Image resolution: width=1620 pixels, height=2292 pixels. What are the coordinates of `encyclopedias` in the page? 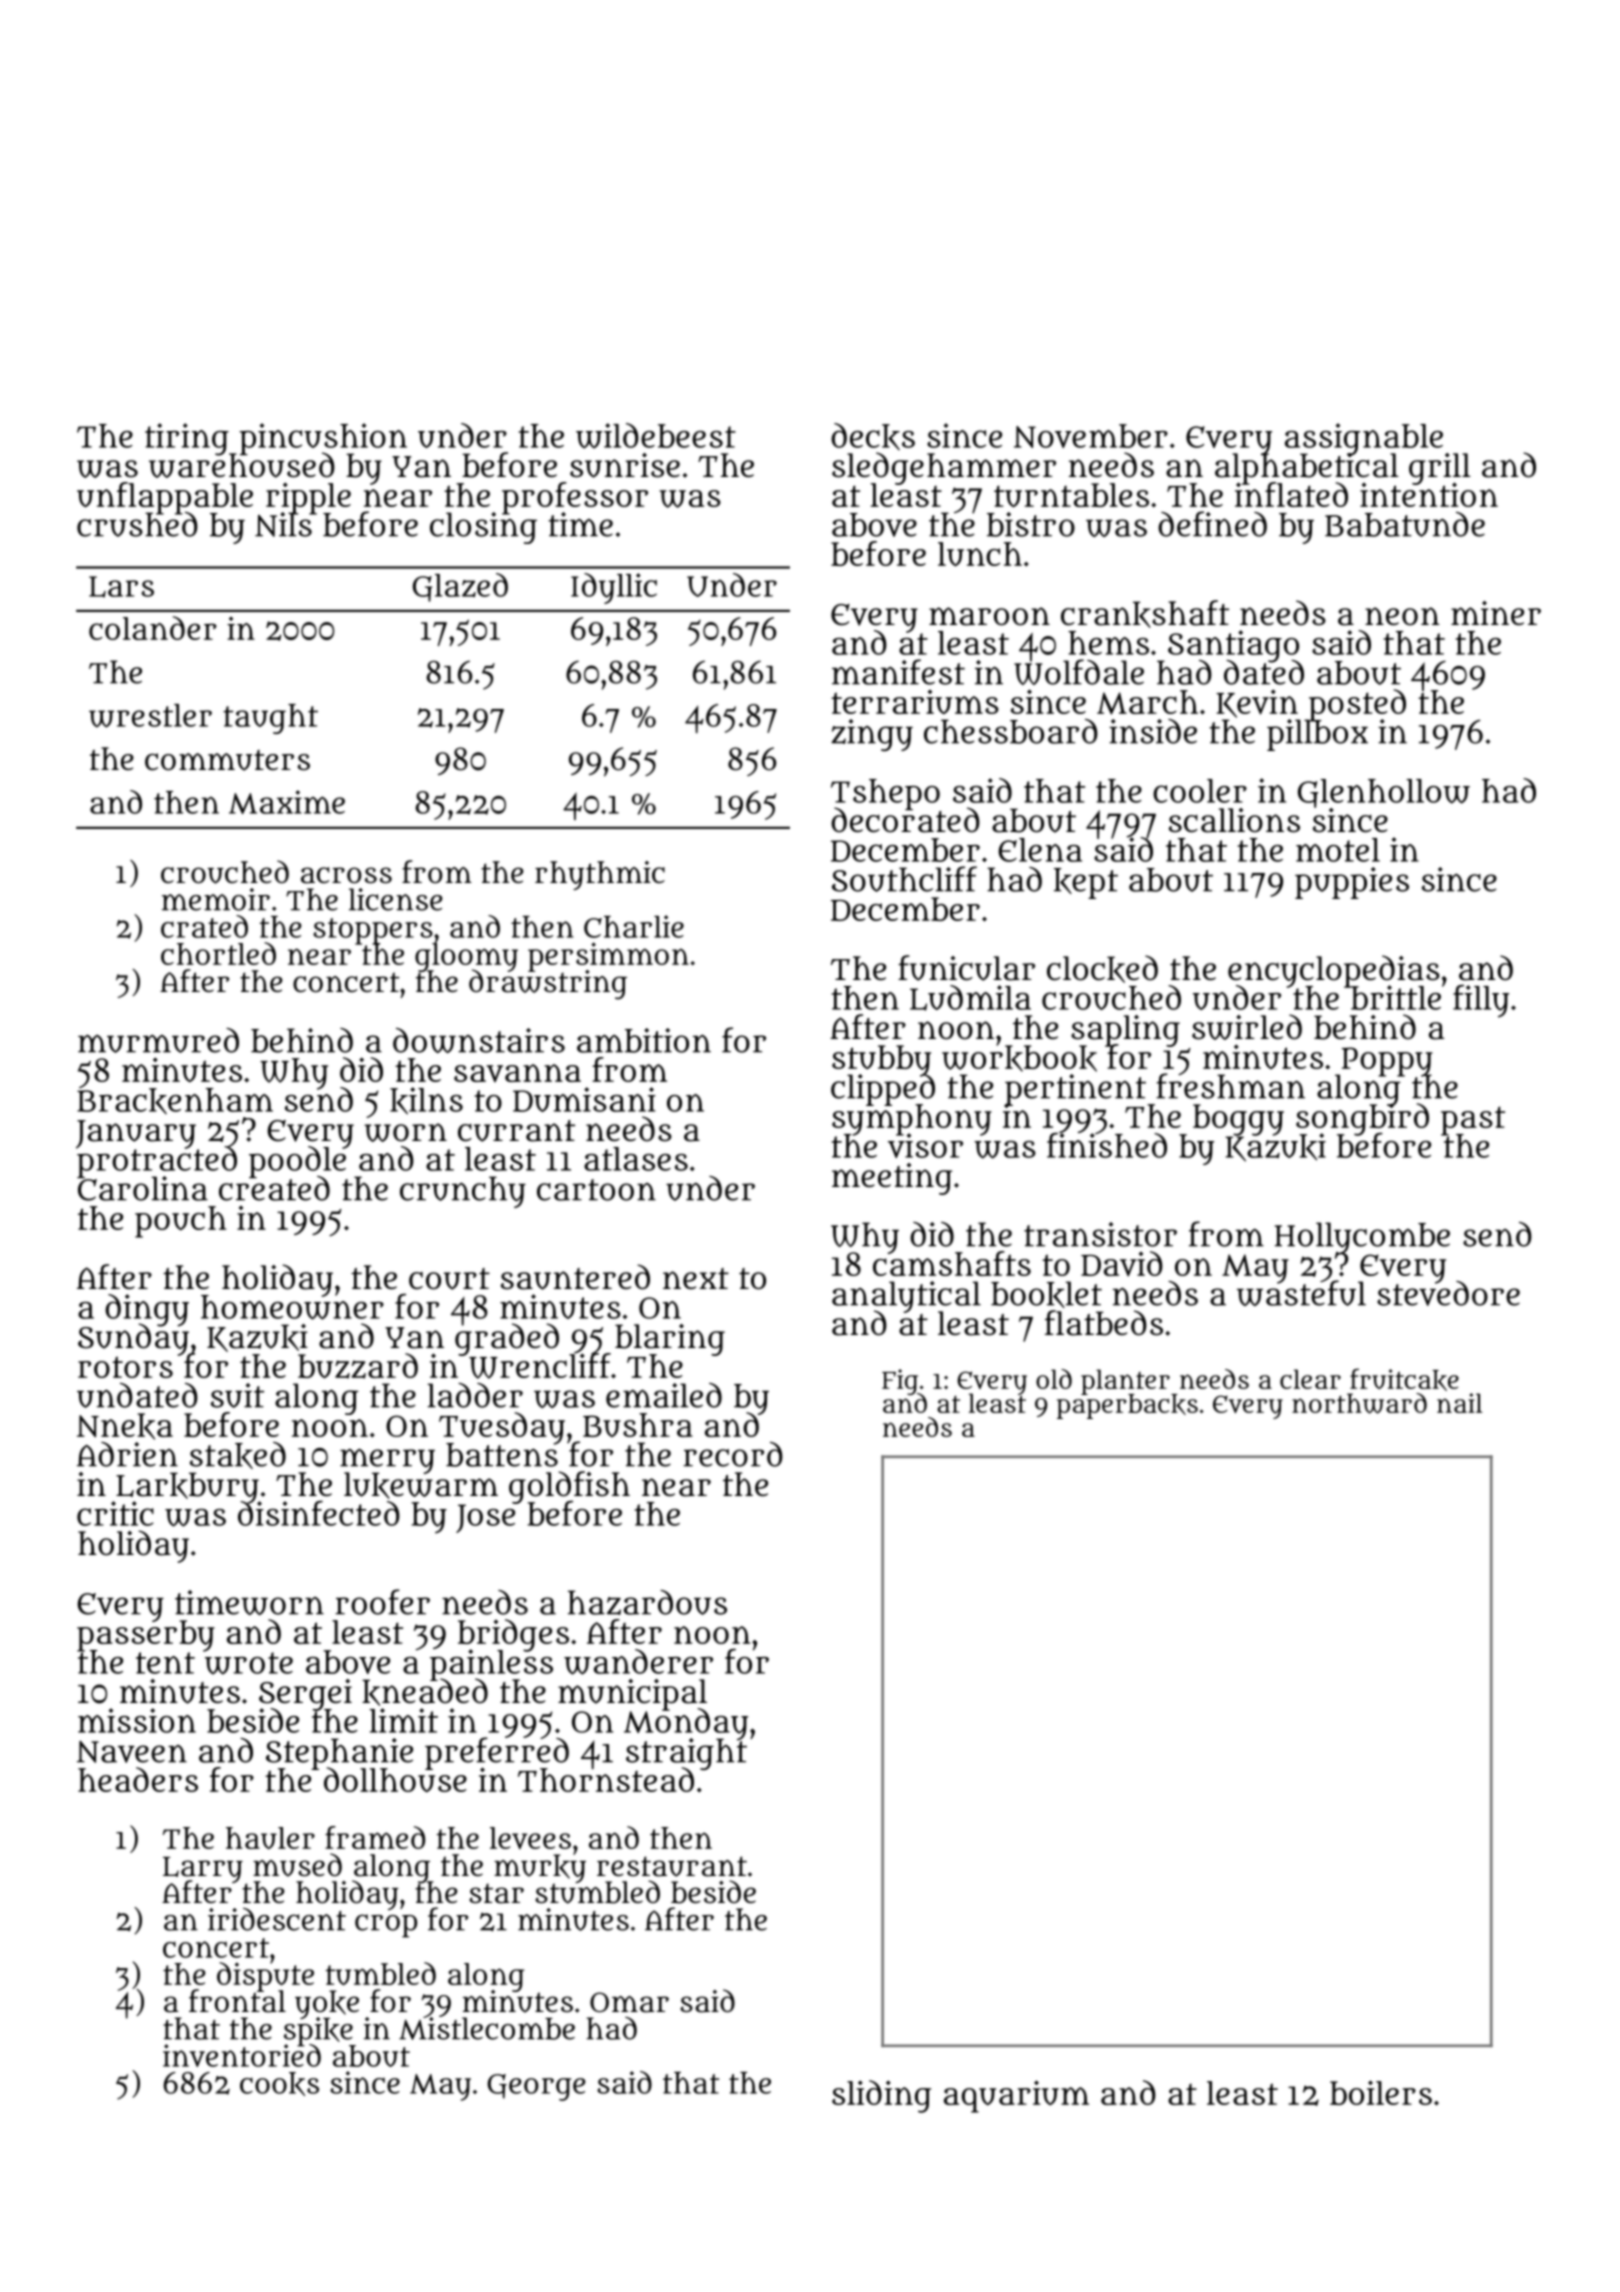 It's located at (1334, 970).
